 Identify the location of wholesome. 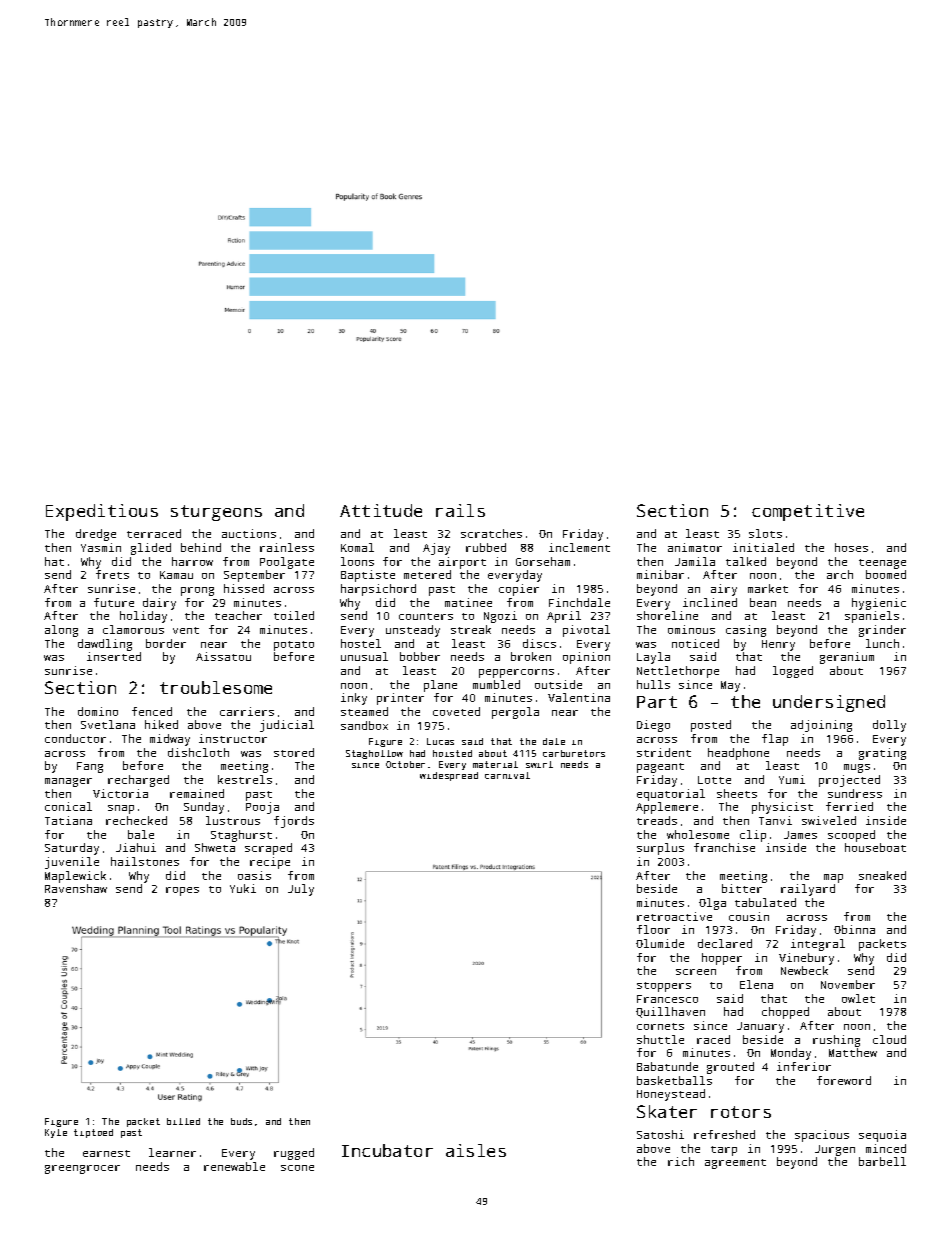
(698, 834).
